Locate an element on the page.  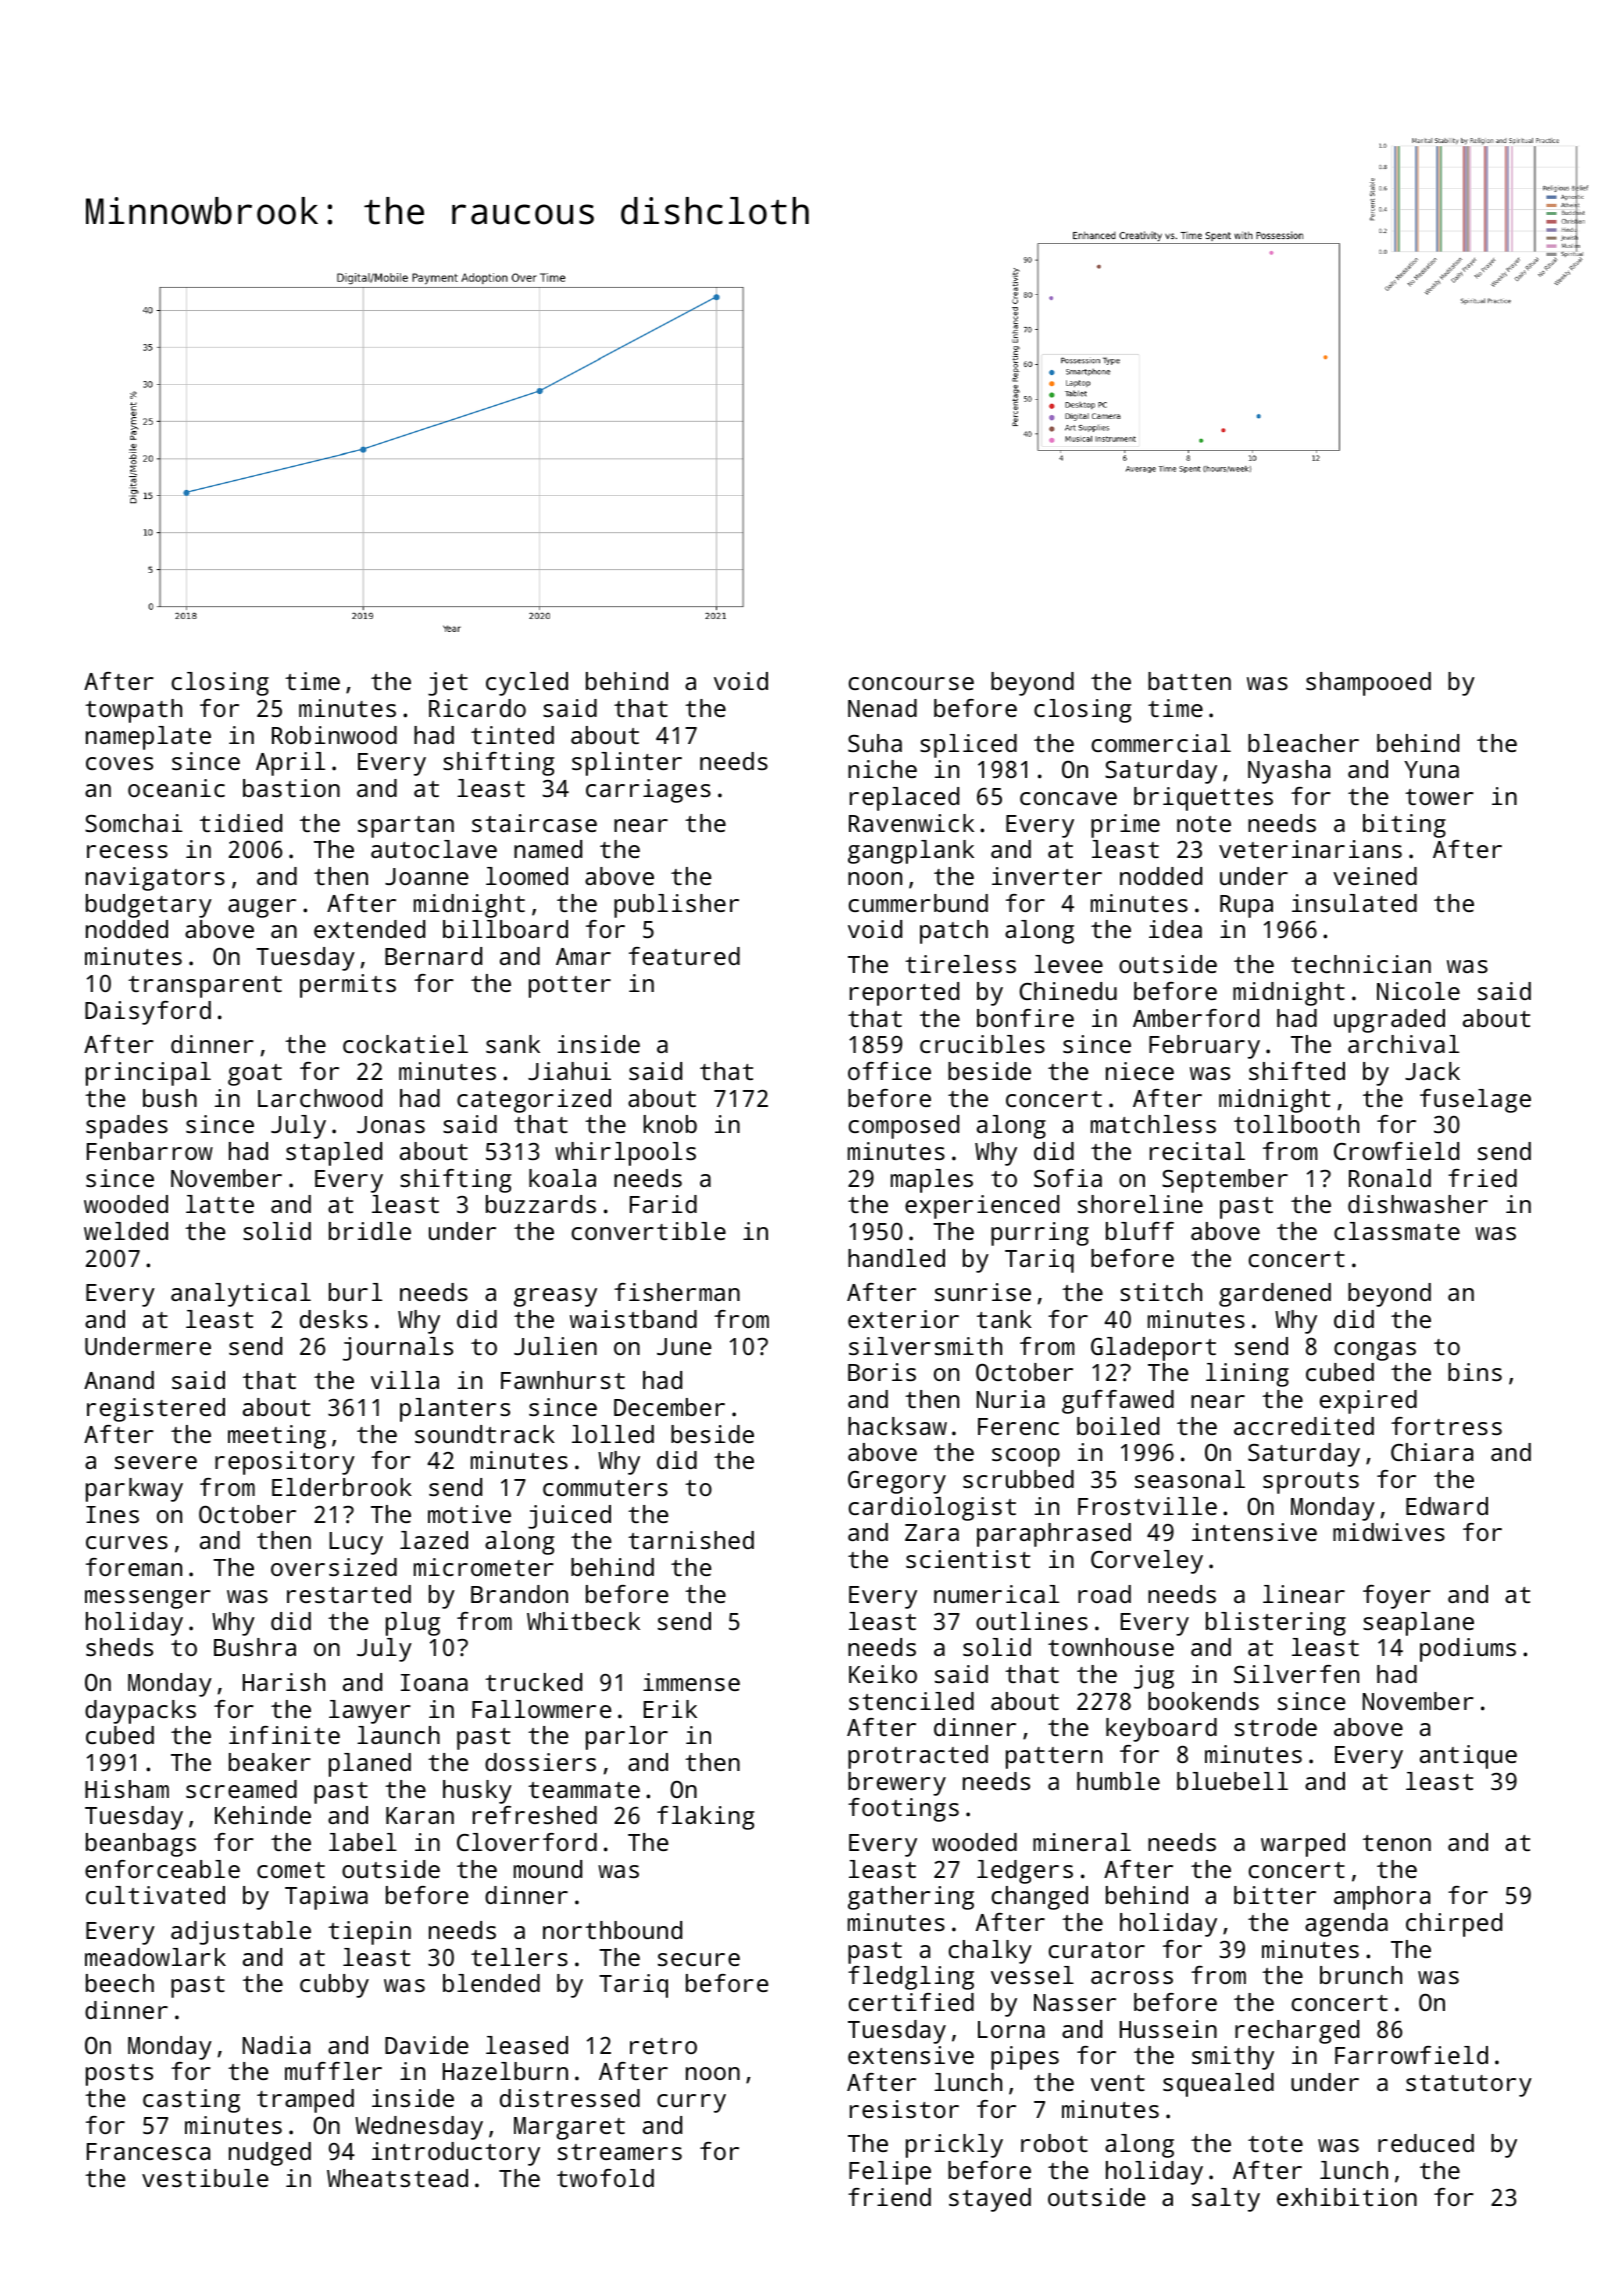
fuselage is located at coordinates (1475, 1101).
